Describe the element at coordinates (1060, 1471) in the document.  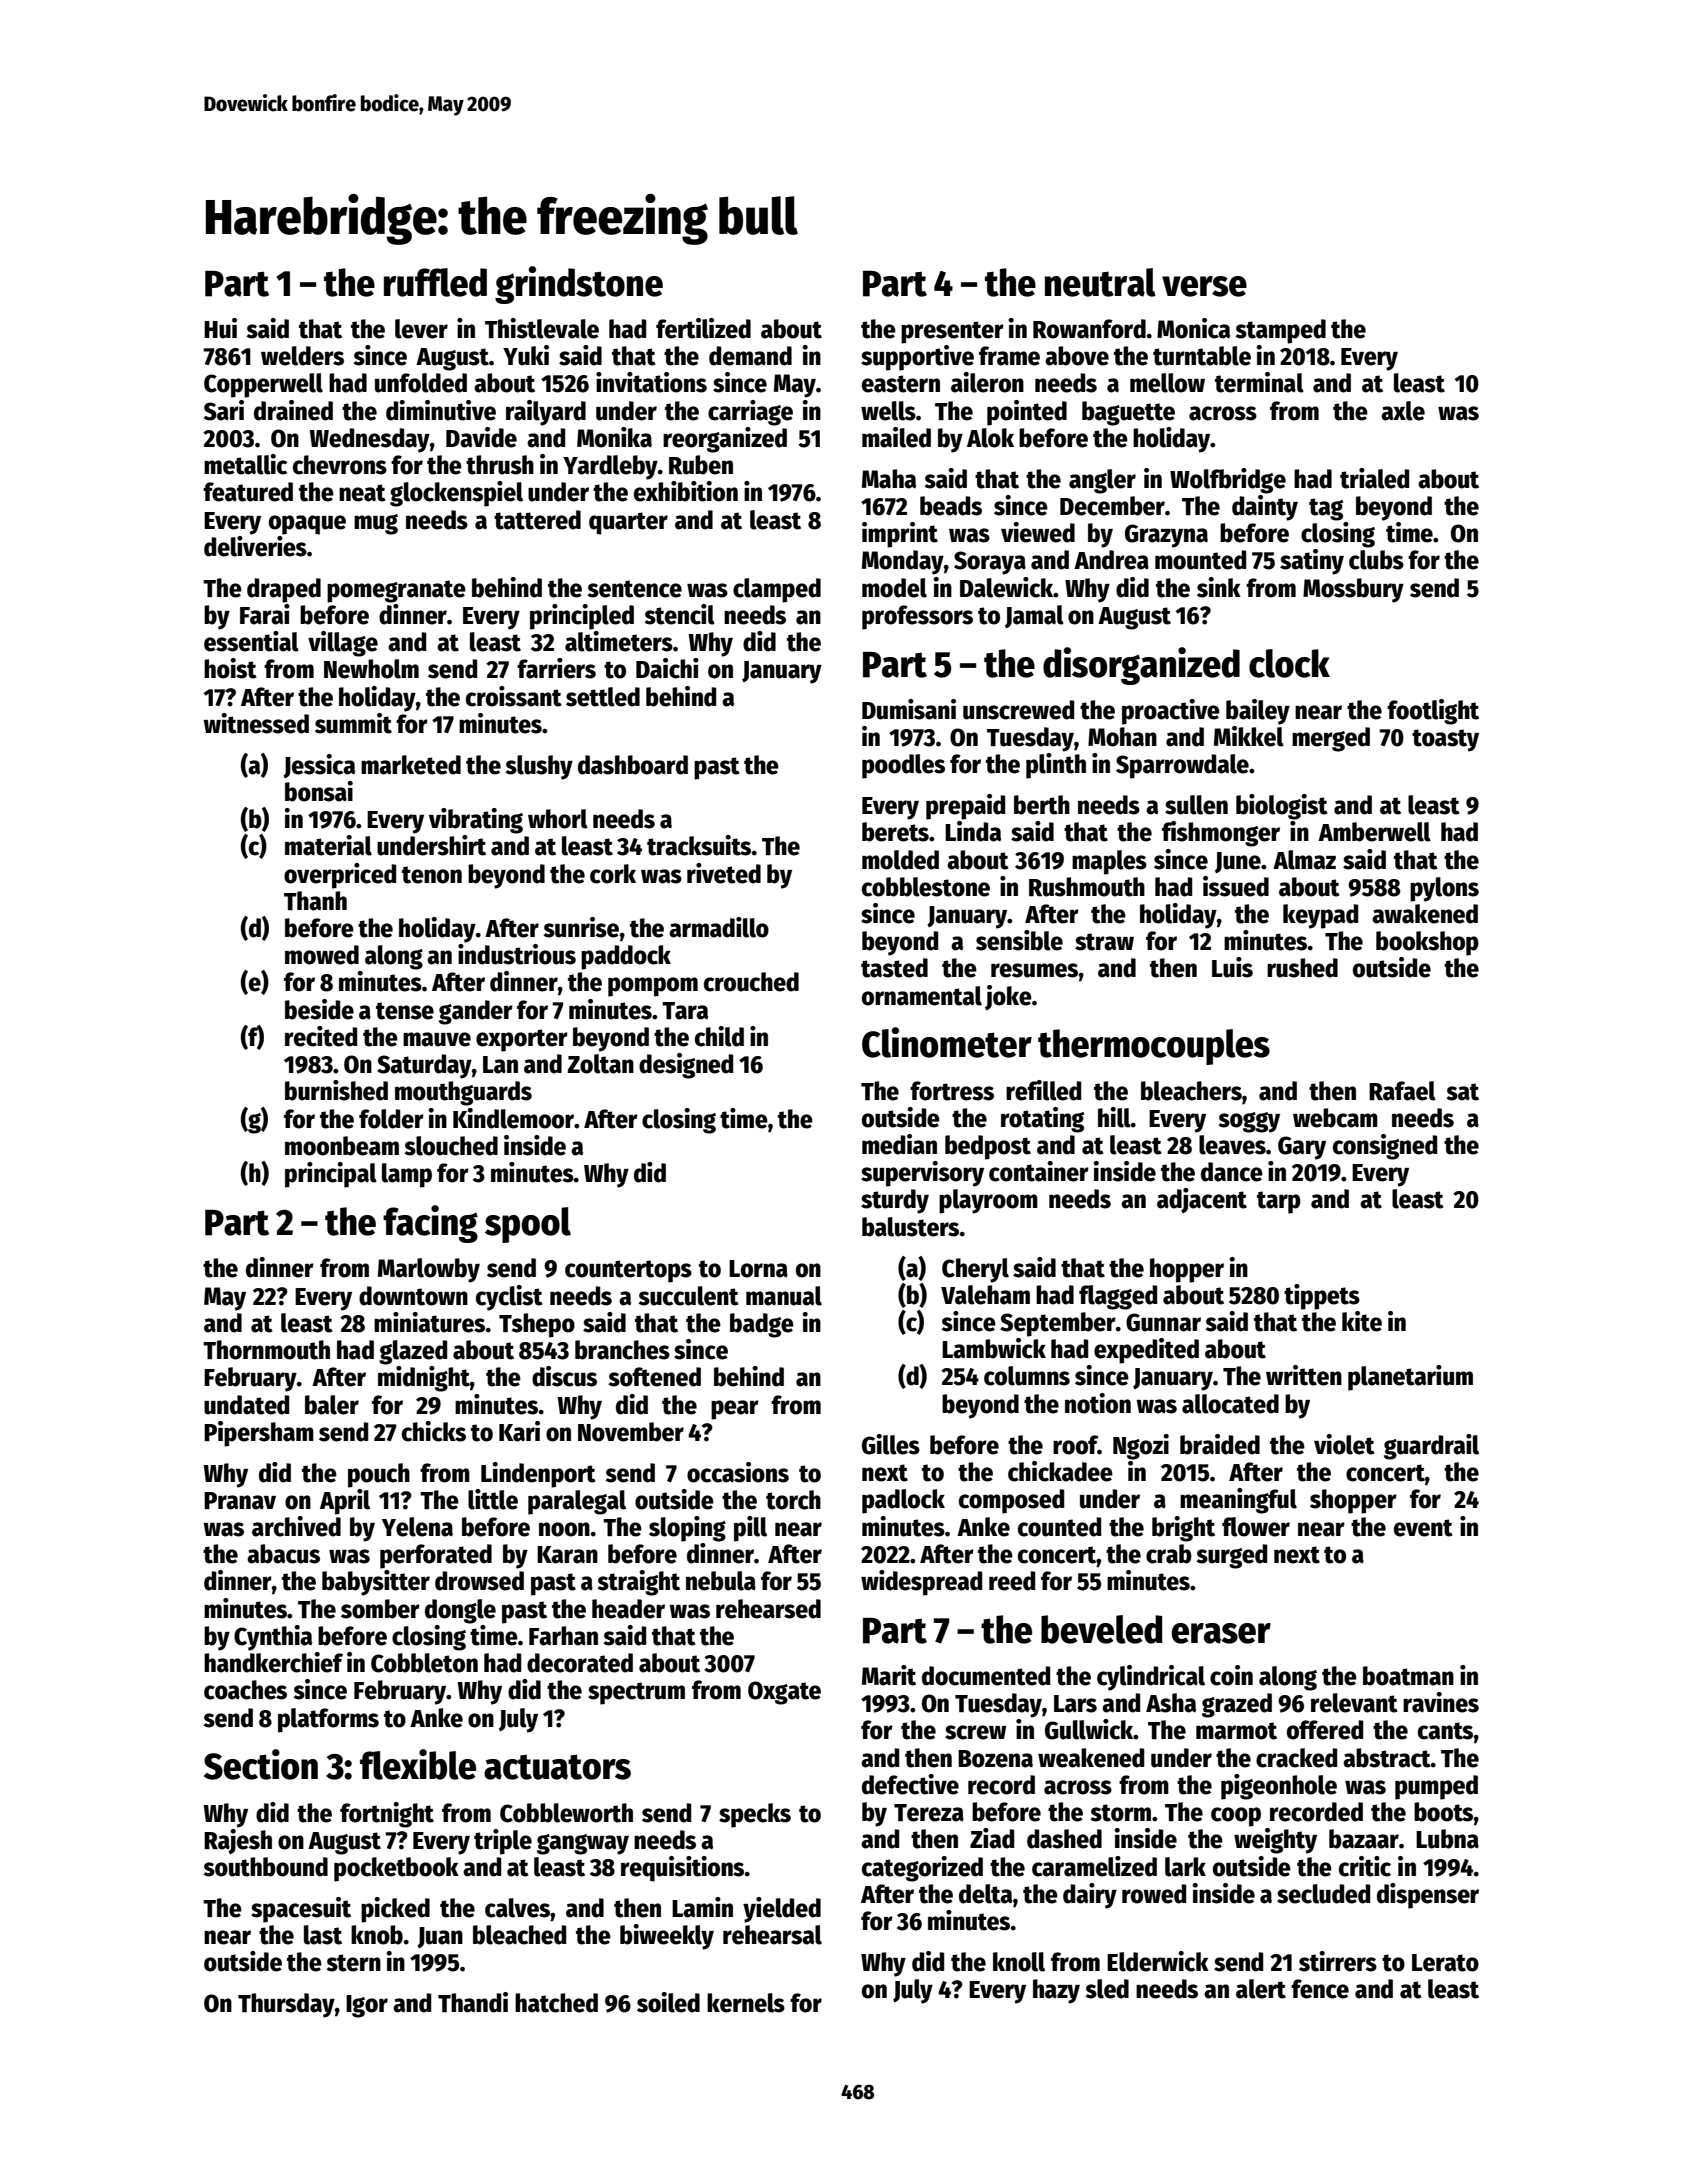
I see `chickadee` at that location.
